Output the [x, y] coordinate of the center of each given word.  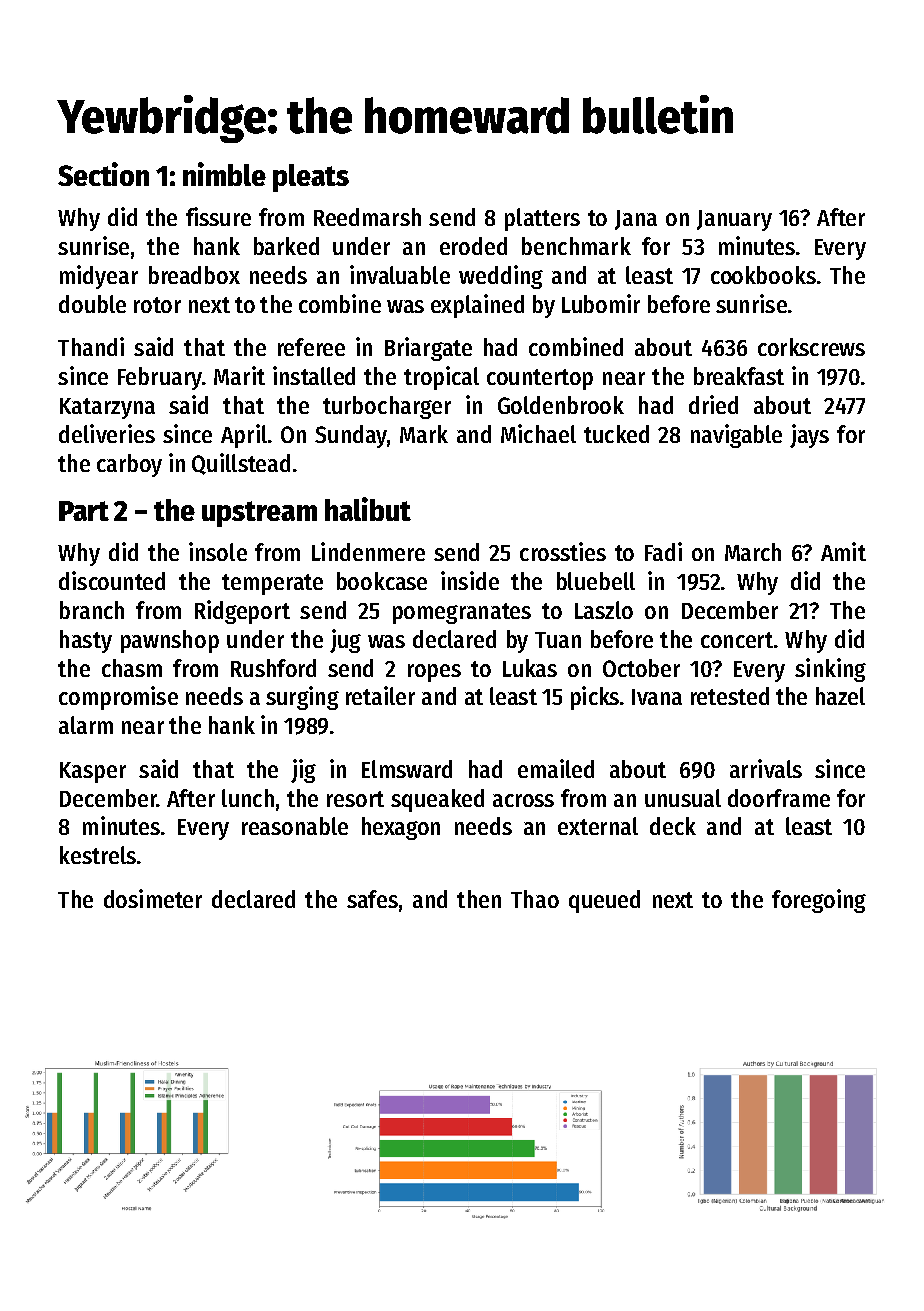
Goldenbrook [561, 405]
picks [595, 698]
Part [84, 511]
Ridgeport [242, 612]
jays [809, 436]
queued [604, 901]
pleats [311, 178]
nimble [224, 174]
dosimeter [153, 898]
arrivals [766, 768]
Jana [636, 220]
